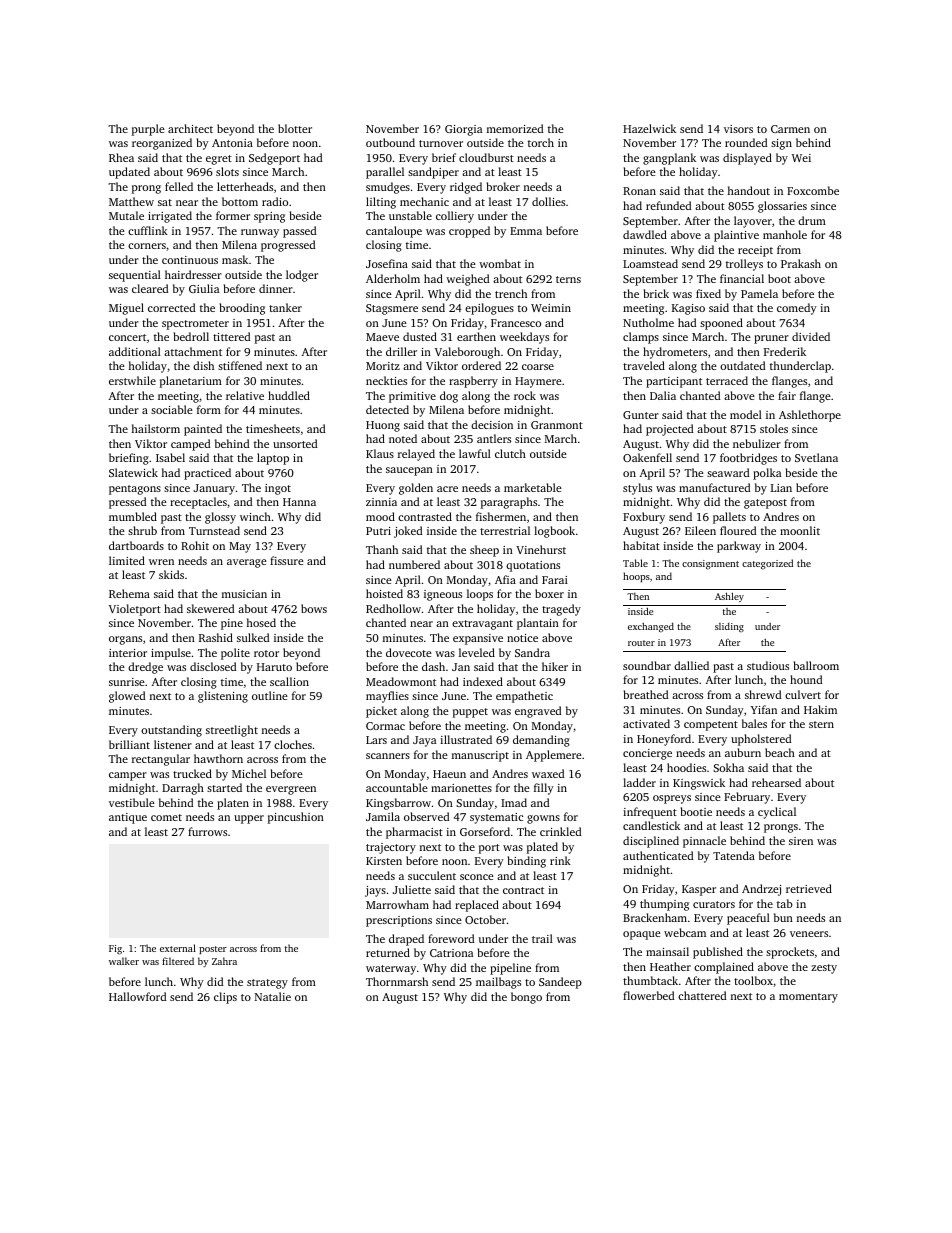  I want to click on blotter, so click(295, 128).
